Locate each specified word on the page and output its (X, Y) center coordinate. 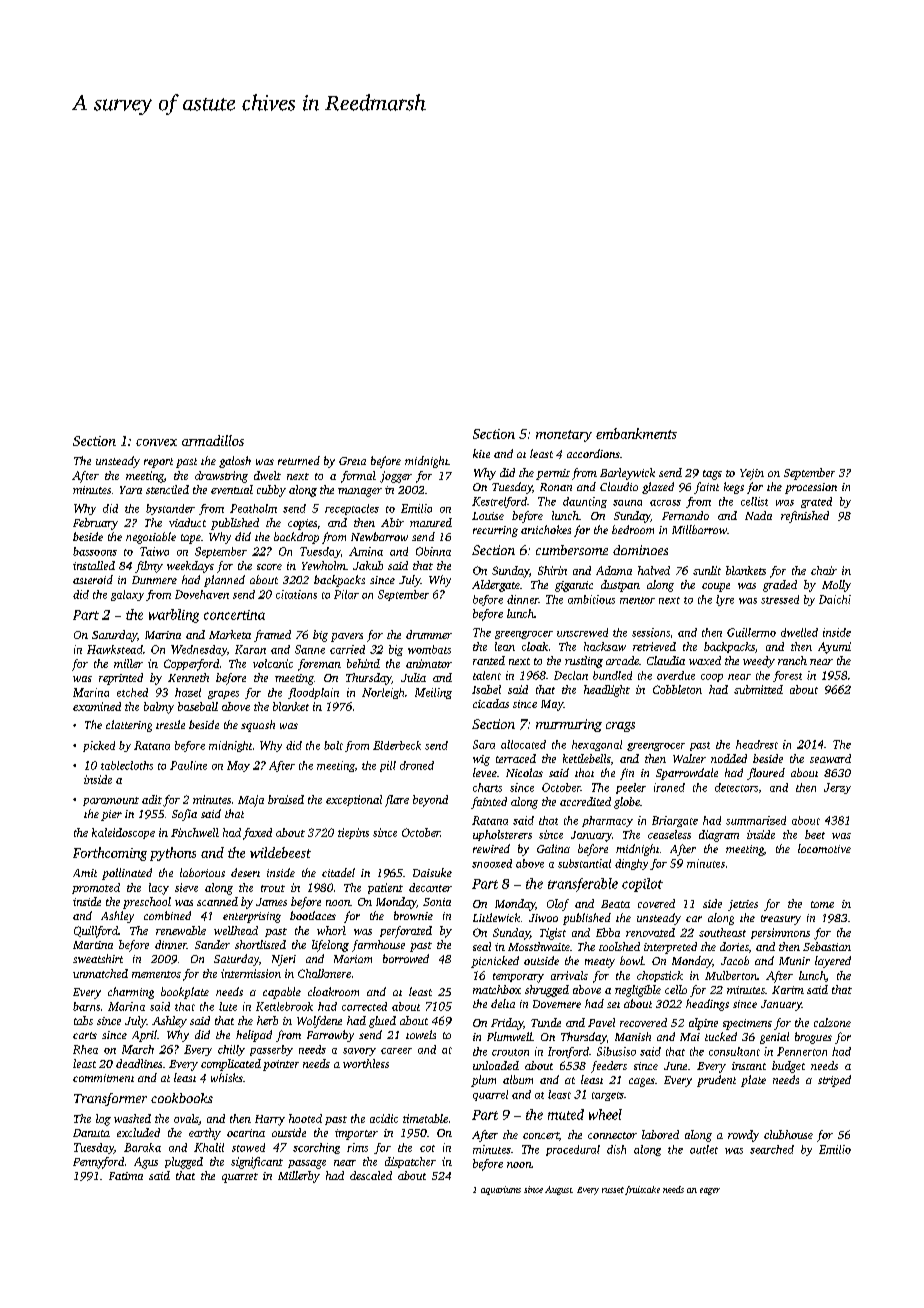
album (518, 1079)
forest (787, 676)
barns (86, 1006)
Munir (794, 961)
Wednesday (199, 650)
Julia (413, 677)
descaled (371, 1175)
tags (712, 475)
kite (481, 453)
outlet (704, 1149)
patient (385, 888)
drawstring (221, 477)
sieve (186, 887)
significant (257, 1163)
